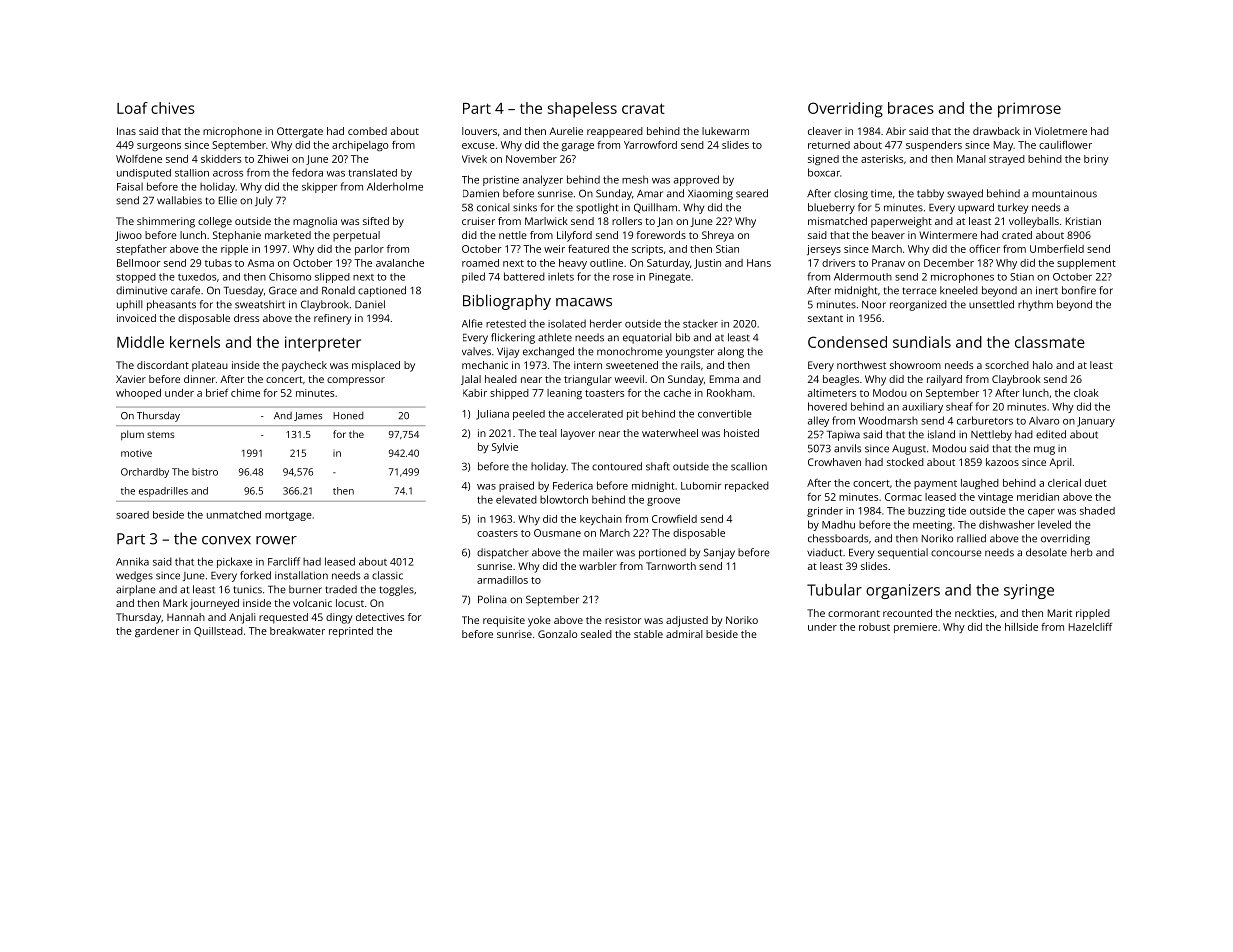 This document has width=1233, height=952. I want to click on reorganized, so click(918, 305).
